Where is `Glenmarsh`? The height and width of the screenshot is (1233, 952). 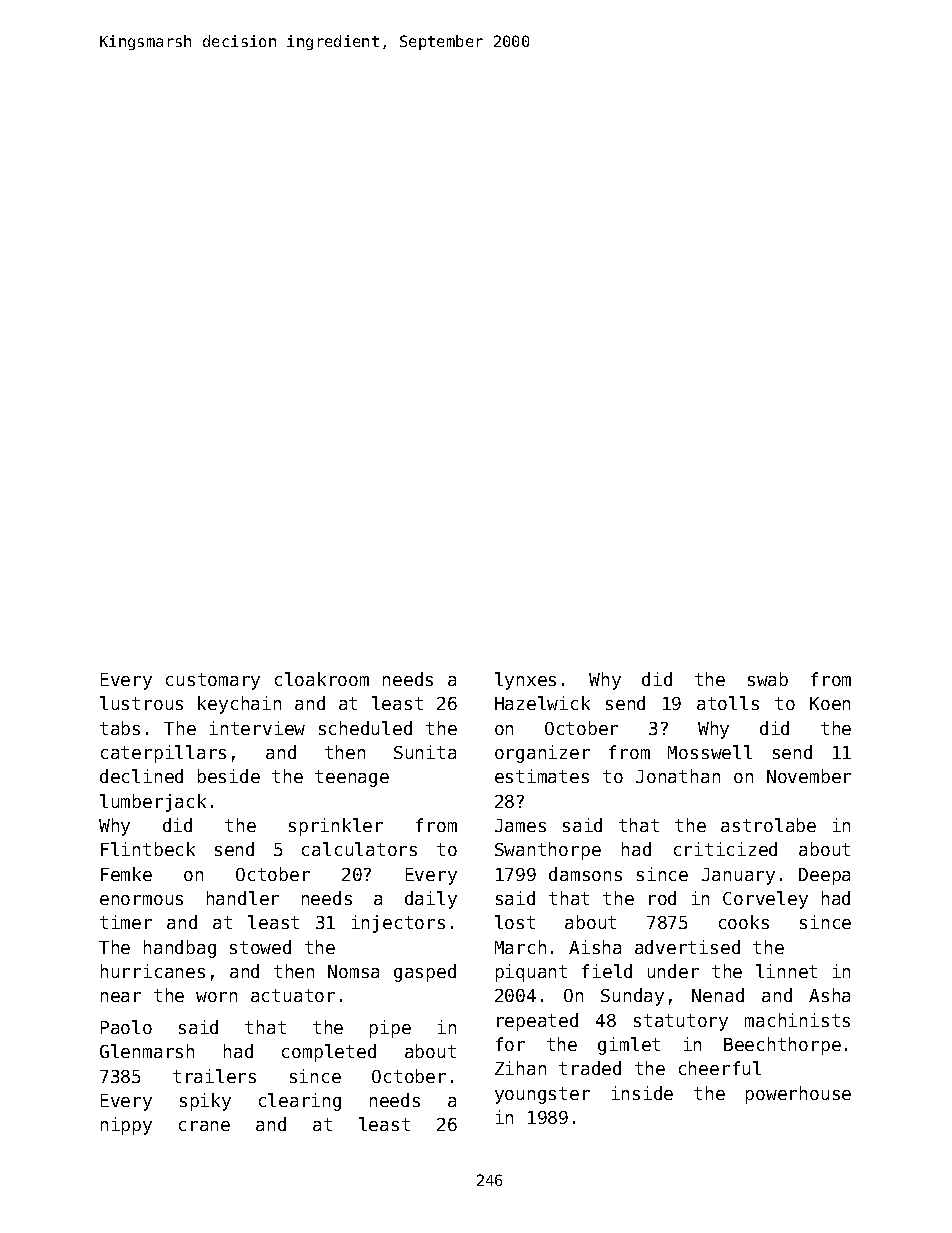
Glenmarsh is located at coordinates (147, 1051).
